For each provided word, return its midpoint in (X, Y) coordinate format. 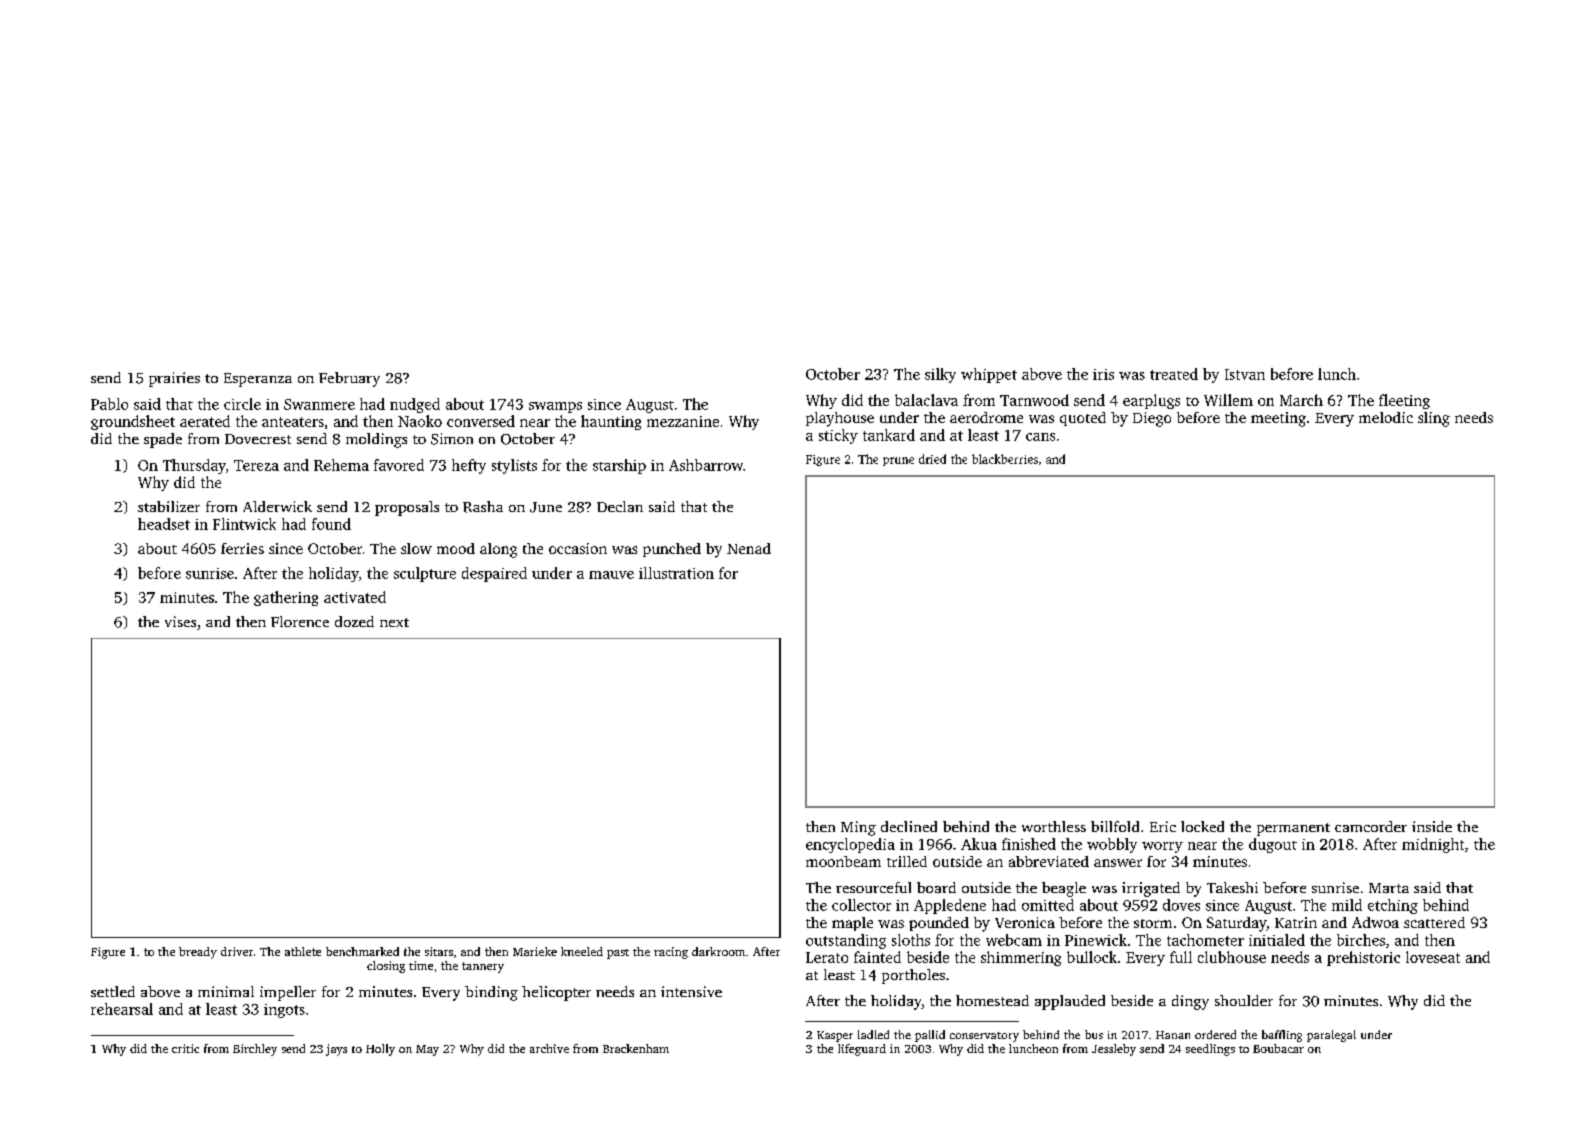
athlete (303, 951)
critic (185, 1048)
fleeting (1404, 401)
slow (416, 548)
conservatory (984, 1037)
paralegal (1331, 1036)
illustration (676, 573)
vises (180, 621)
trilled (907, 861)
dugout (1273, 845)
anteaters (293, 422)
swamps (555, 407)
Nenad (749, 548)
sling (1434, 419)
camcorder (1371, 826)
